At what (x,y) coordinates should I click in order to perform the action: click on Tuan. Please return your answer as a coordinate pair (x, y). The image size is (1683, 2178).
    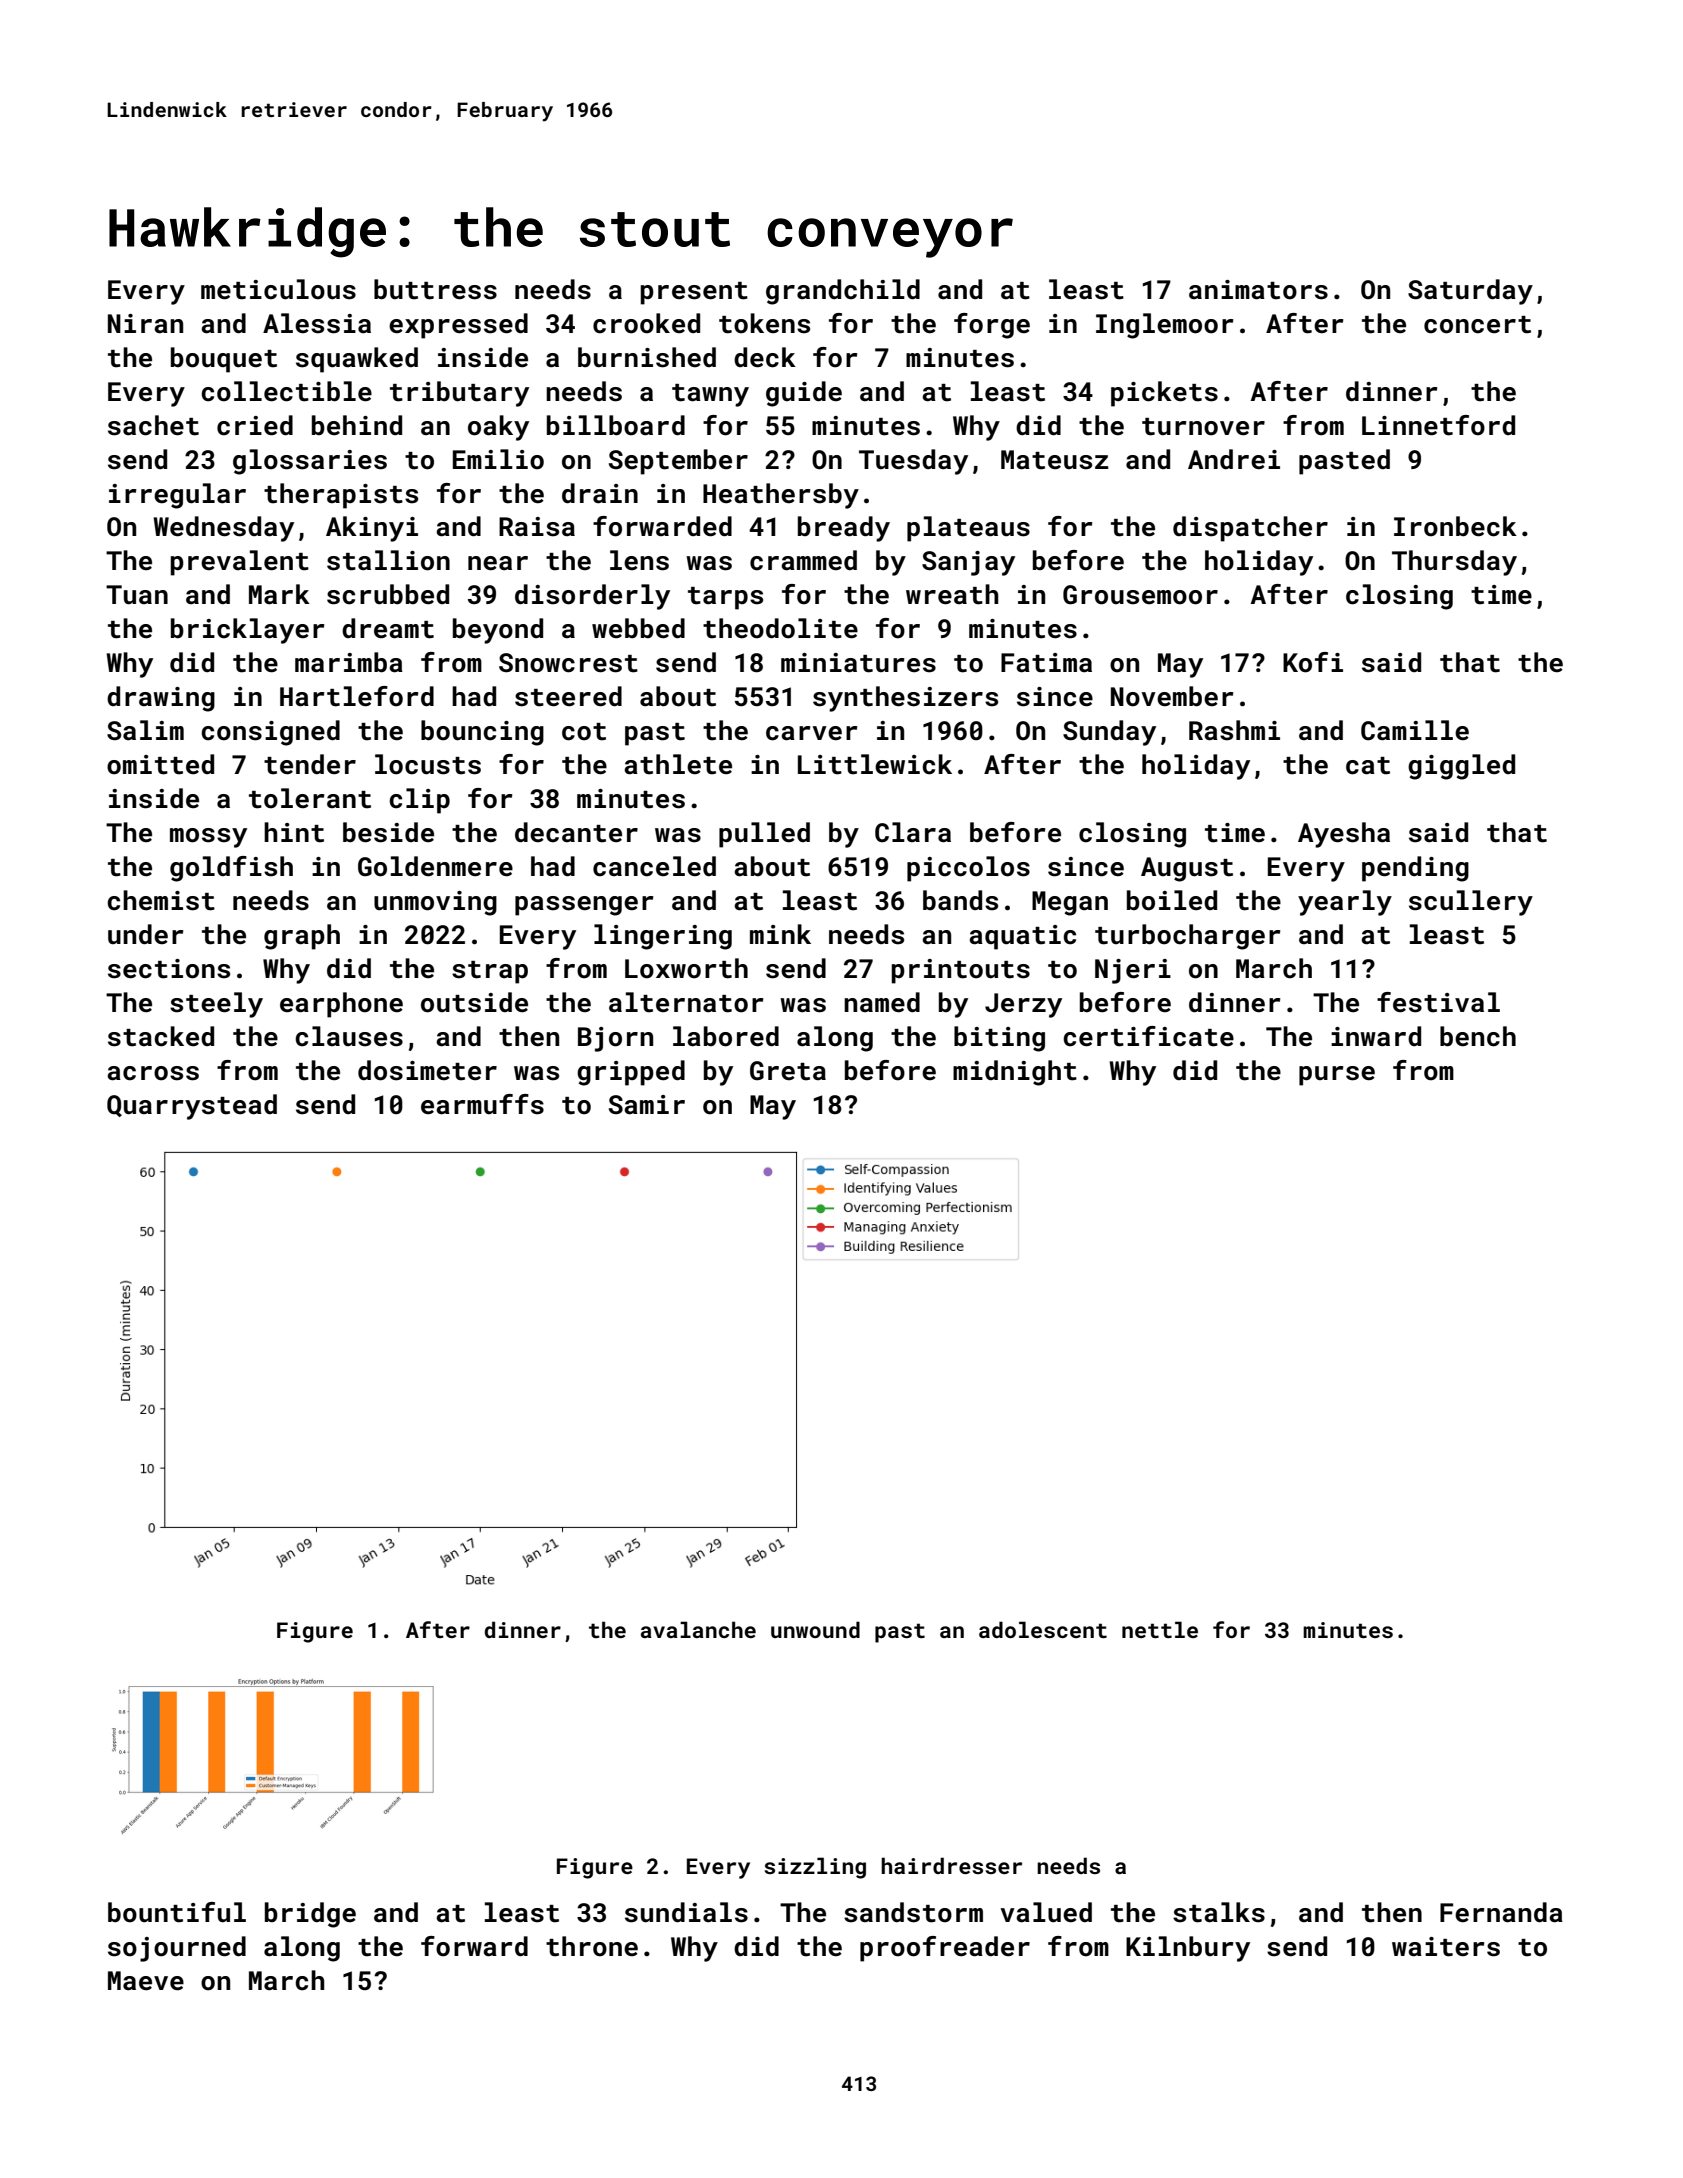
    Looking at the image, I should click on (137, 595).
